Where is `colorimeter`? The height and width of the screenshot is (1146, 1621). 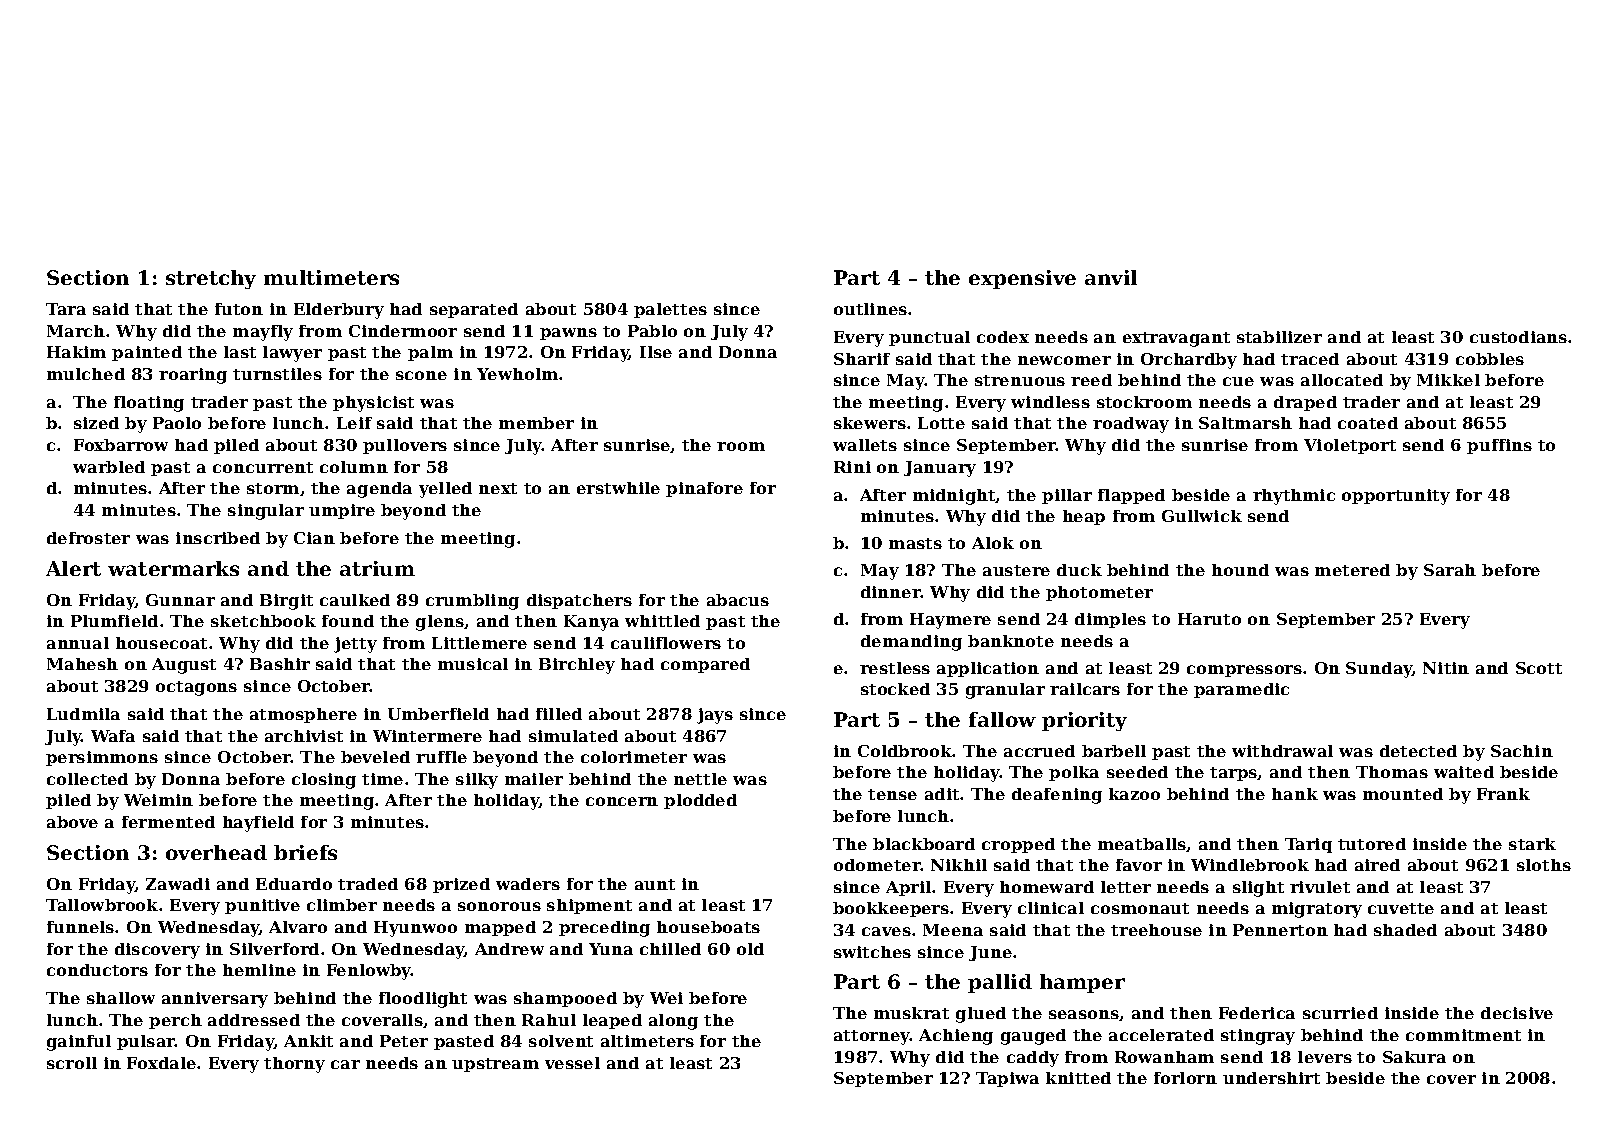
colorimeter is located at coordinates (634, 757).
